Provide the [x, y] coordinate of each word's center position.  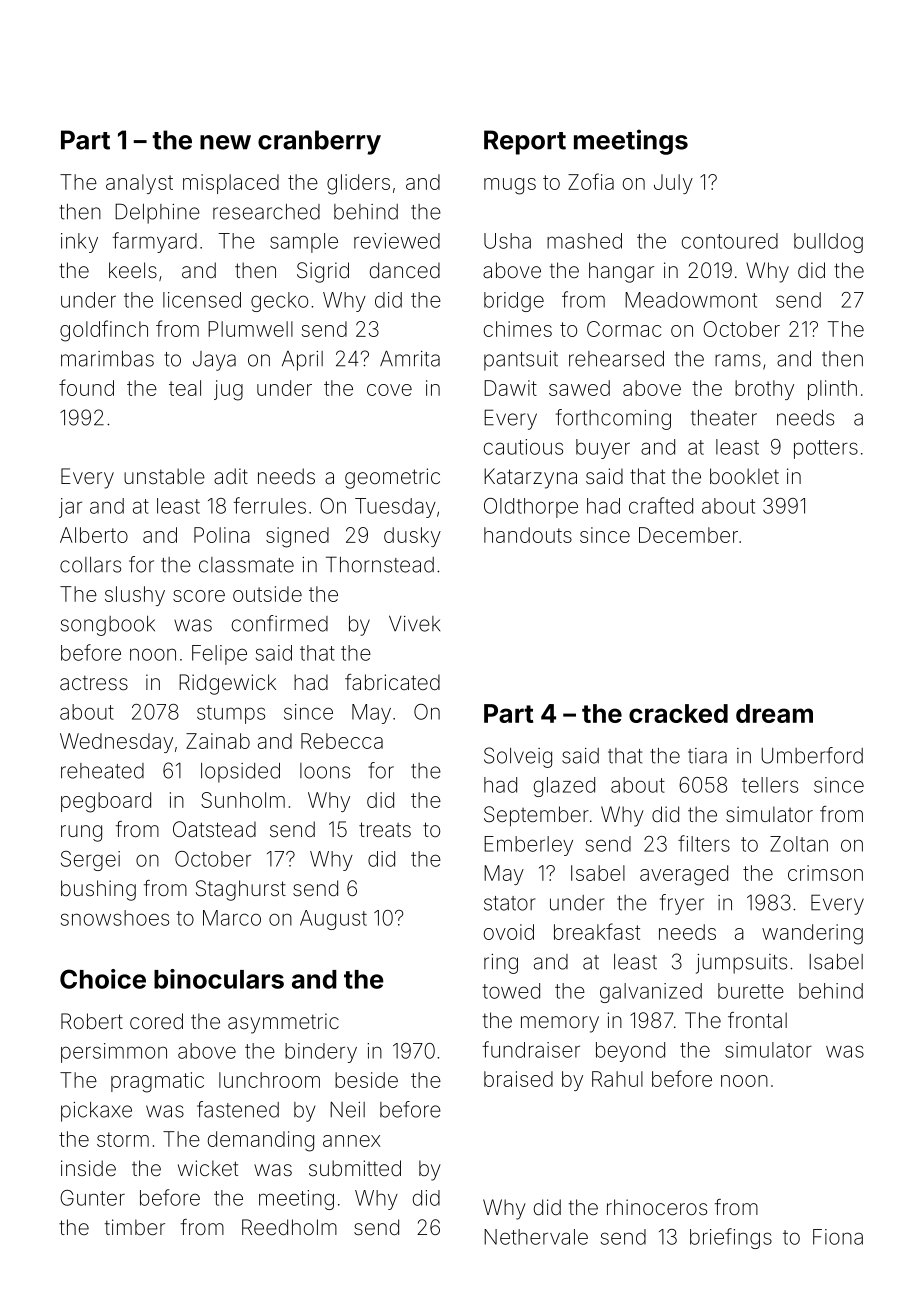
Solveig [518, 757]
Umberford [812, 755]
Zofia [591, 181]
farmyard [154, 242]
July [673, 184]
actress [94, 682]
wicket [208, 1168]
